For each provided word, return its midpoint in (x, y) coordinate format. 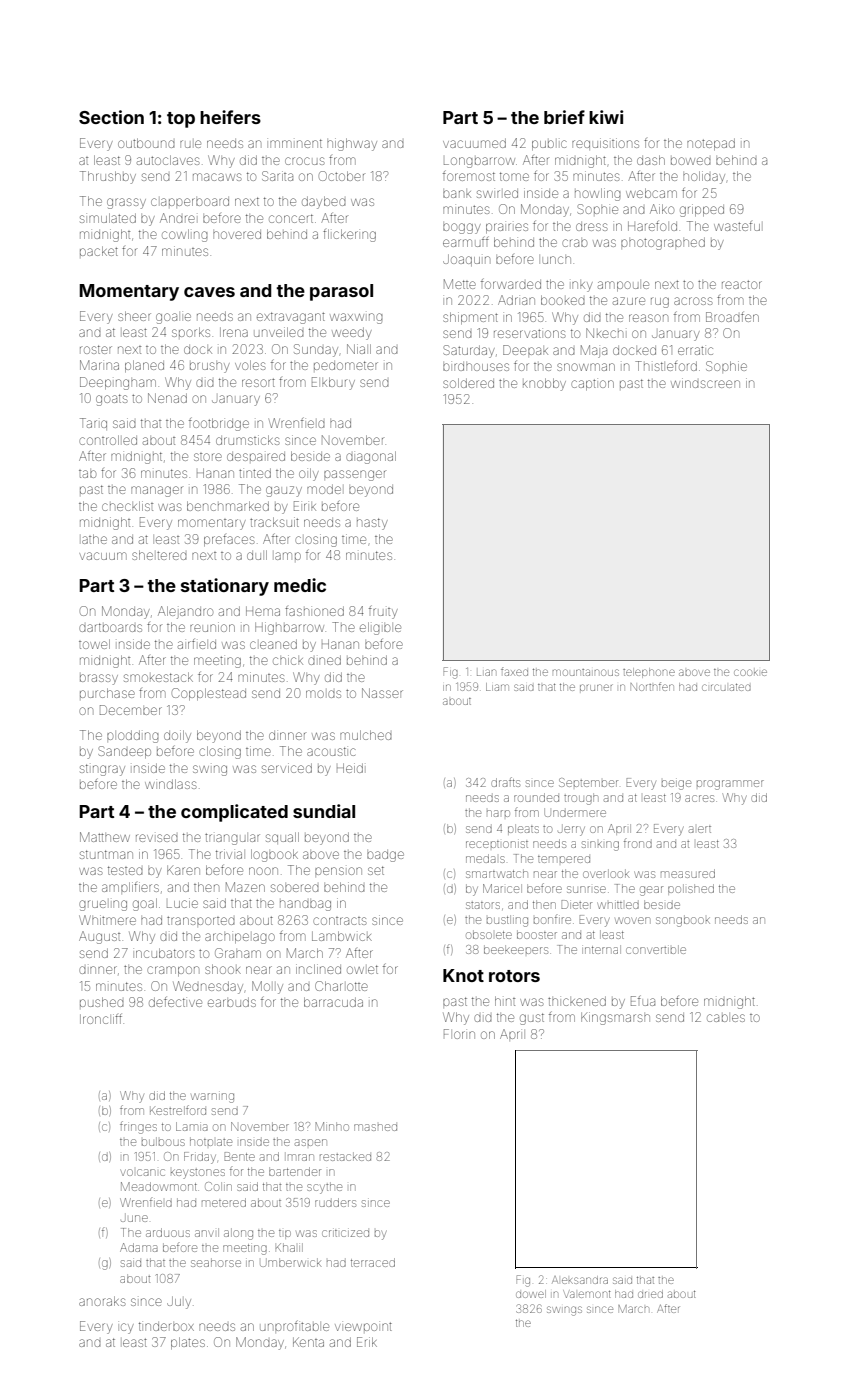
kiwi (606, 117)
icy (127, 1328)
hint (505, 1001)
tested (125, 870)
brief (564, 117)
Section (111, 117)
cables (726, 1018)
